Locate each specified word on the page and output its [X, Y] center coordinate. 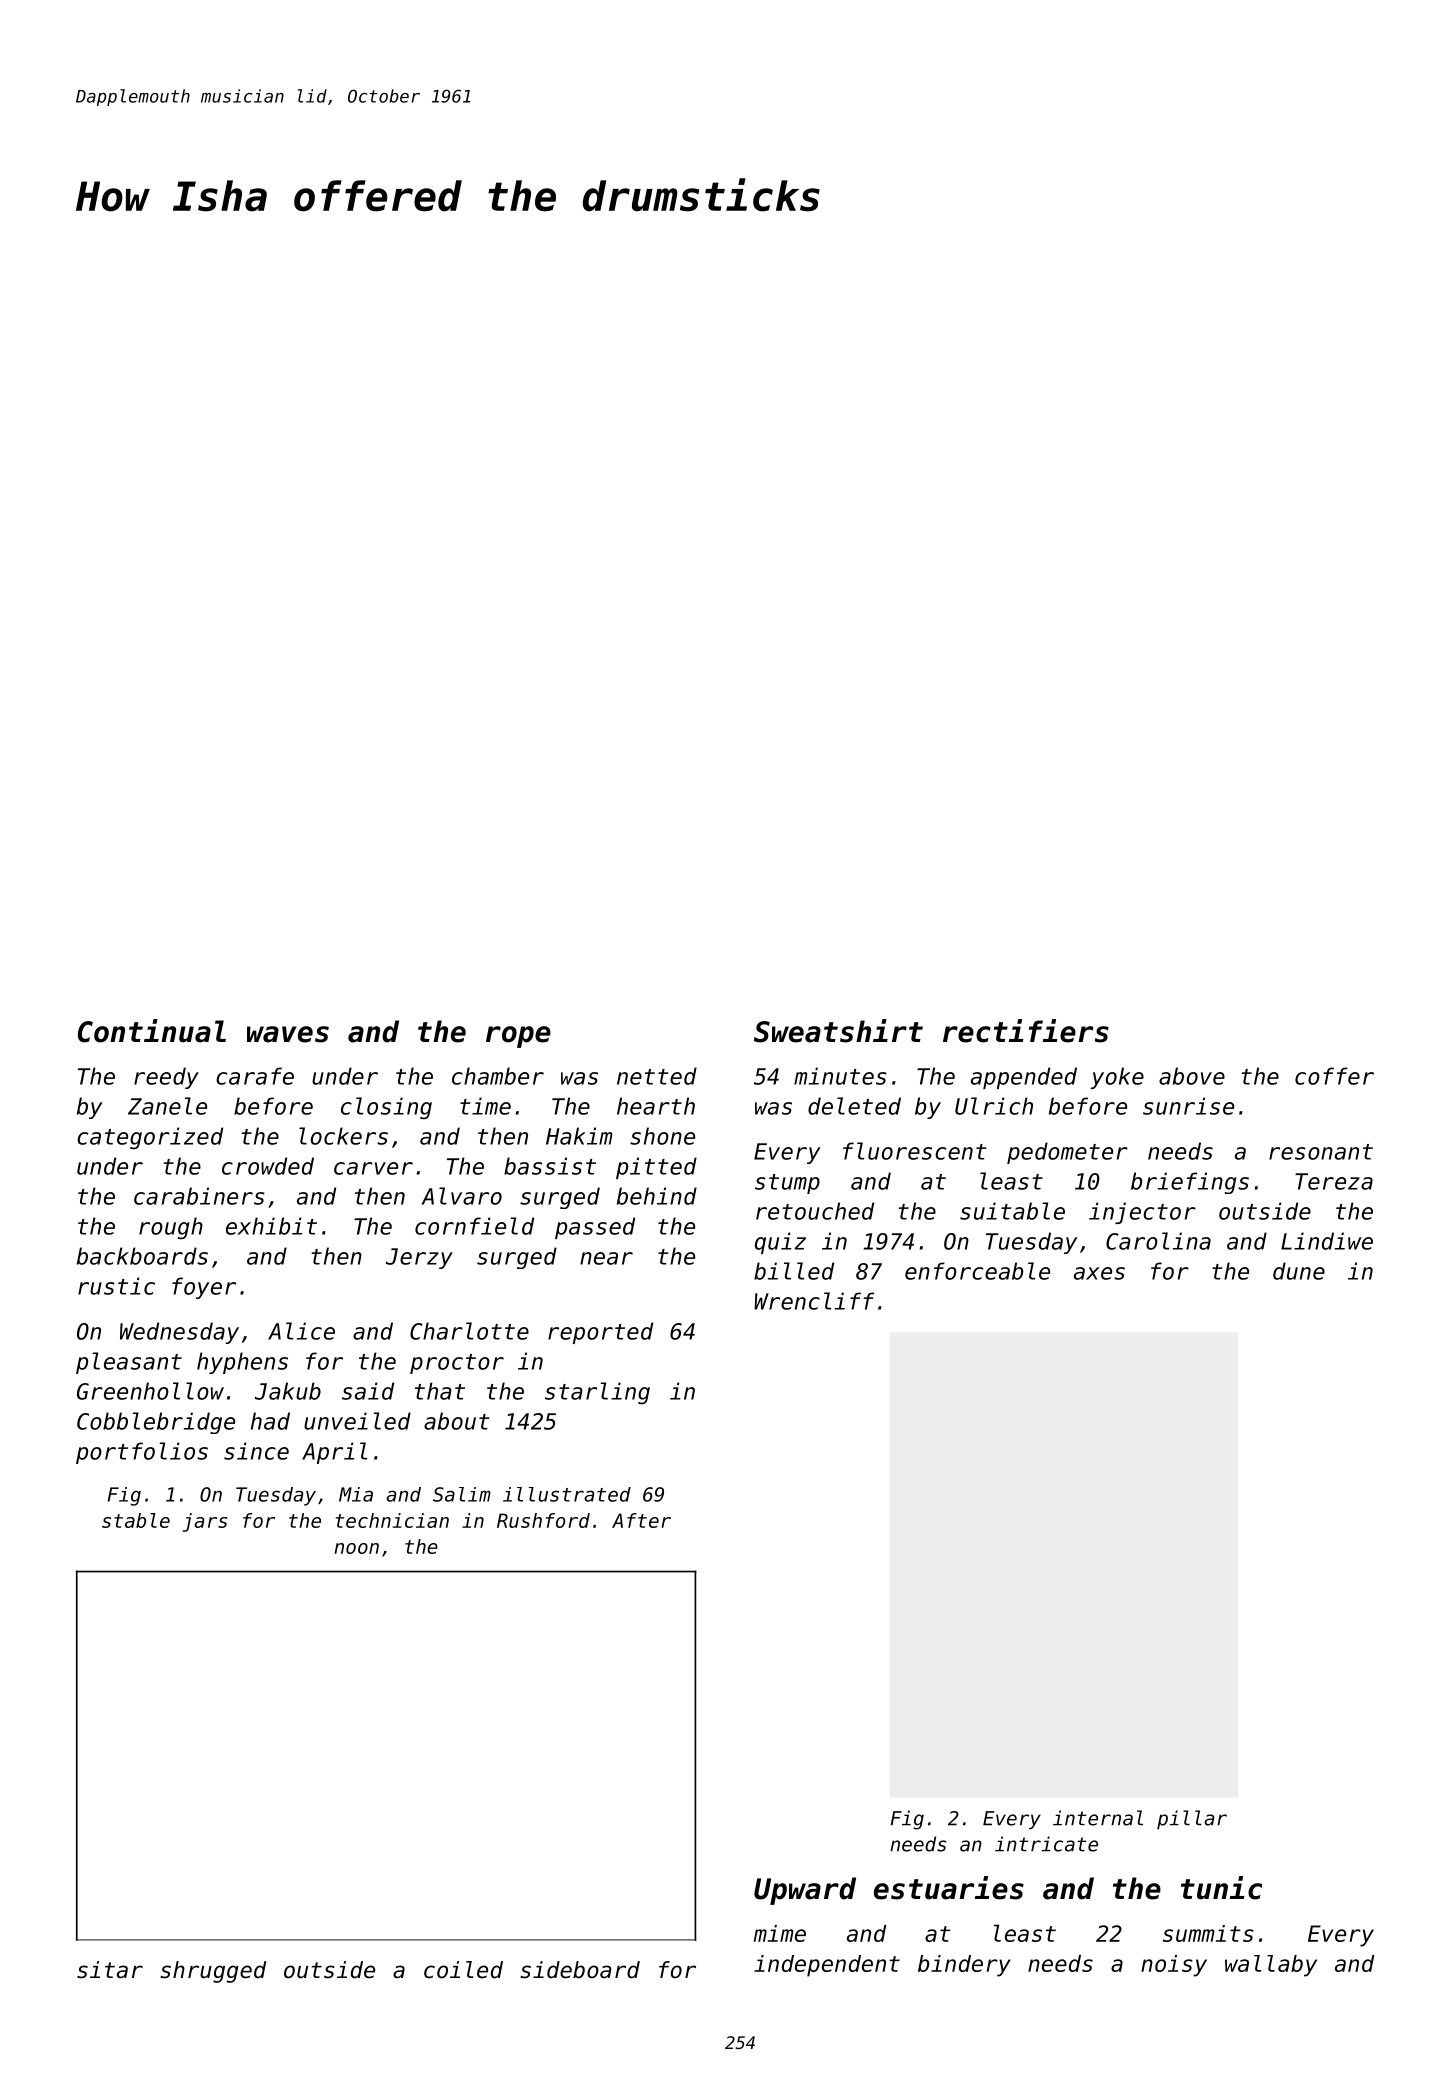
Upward [805, 1891]
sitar [110, 1970]
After [641, 1520]
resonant [1321, 1152]
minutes [840, 1076]
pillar [1192, 1820]
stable [136, 1520]
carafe [255, 1076]
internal [1098, 1818]
